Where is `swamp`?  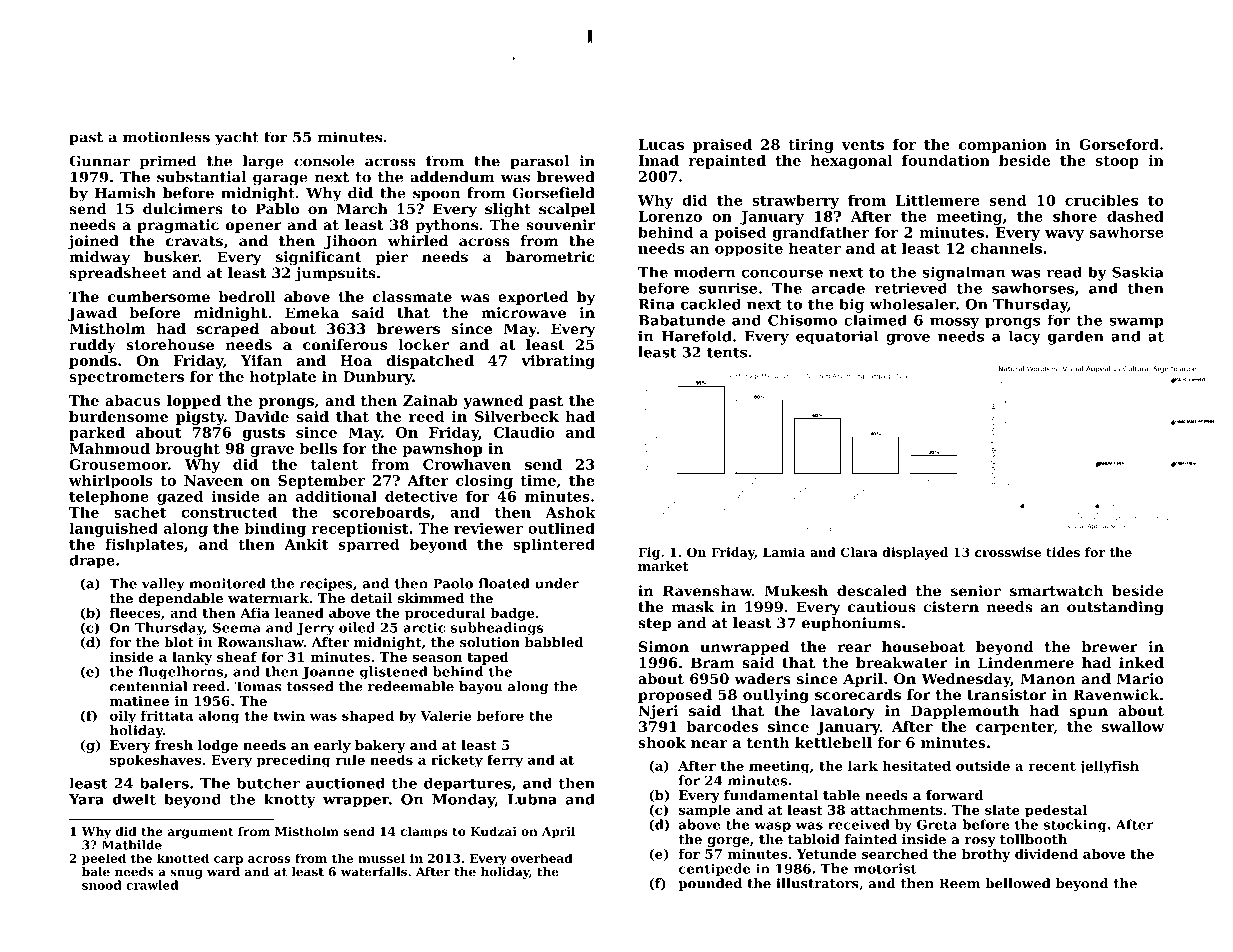 swamp is located at coordinates (1136, 323).
